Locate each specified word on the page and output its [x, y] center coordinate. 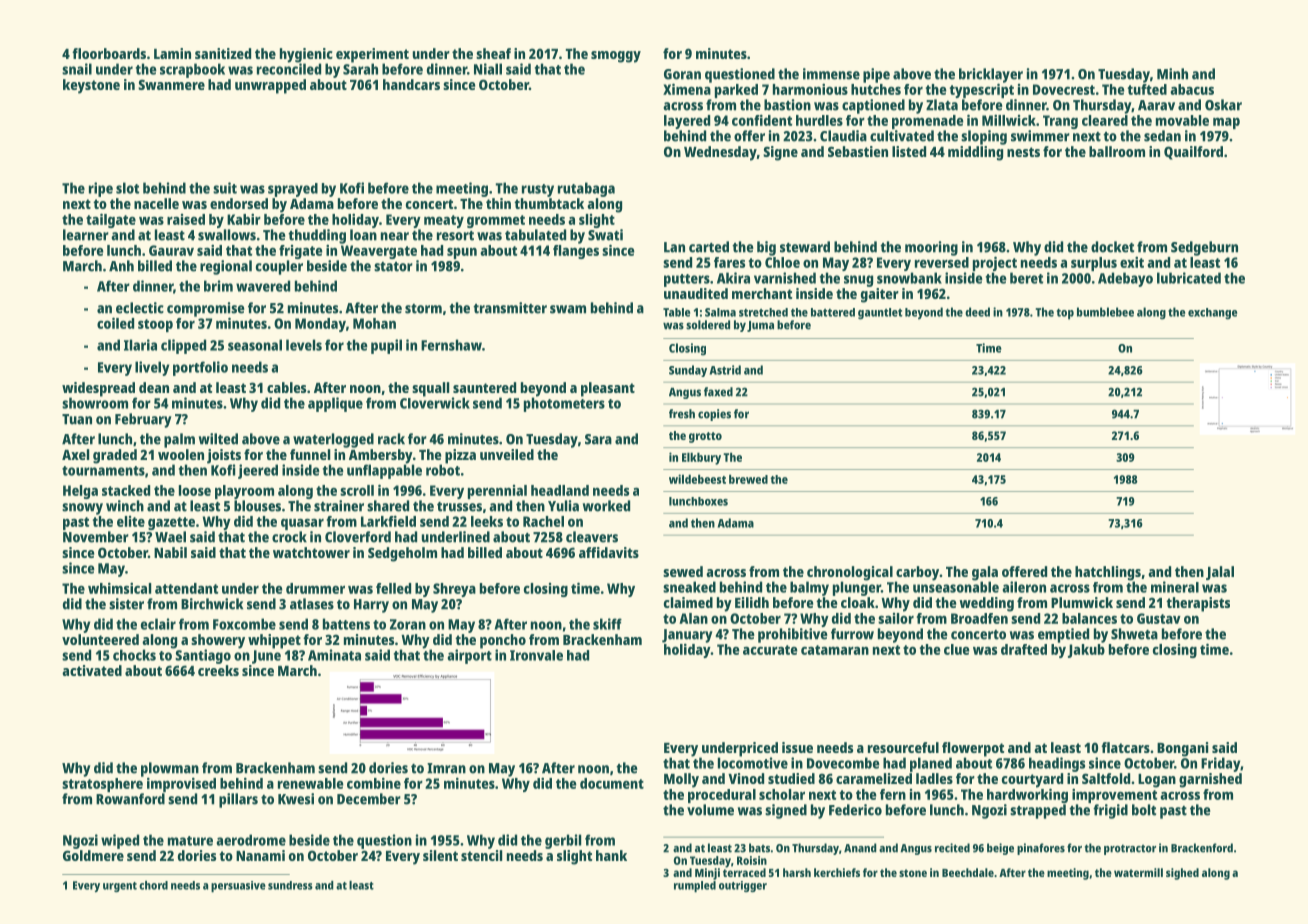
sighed [1182, 874]
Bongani [1182, 749]
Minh [1172, 73]
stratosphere [102, 785]
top [1065, 314]
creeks [218, 670]
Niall [488, 69]
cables [286, 387]
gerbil [563, 841]
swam [568, 309]
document [612, 783]
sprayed [293, 190]
